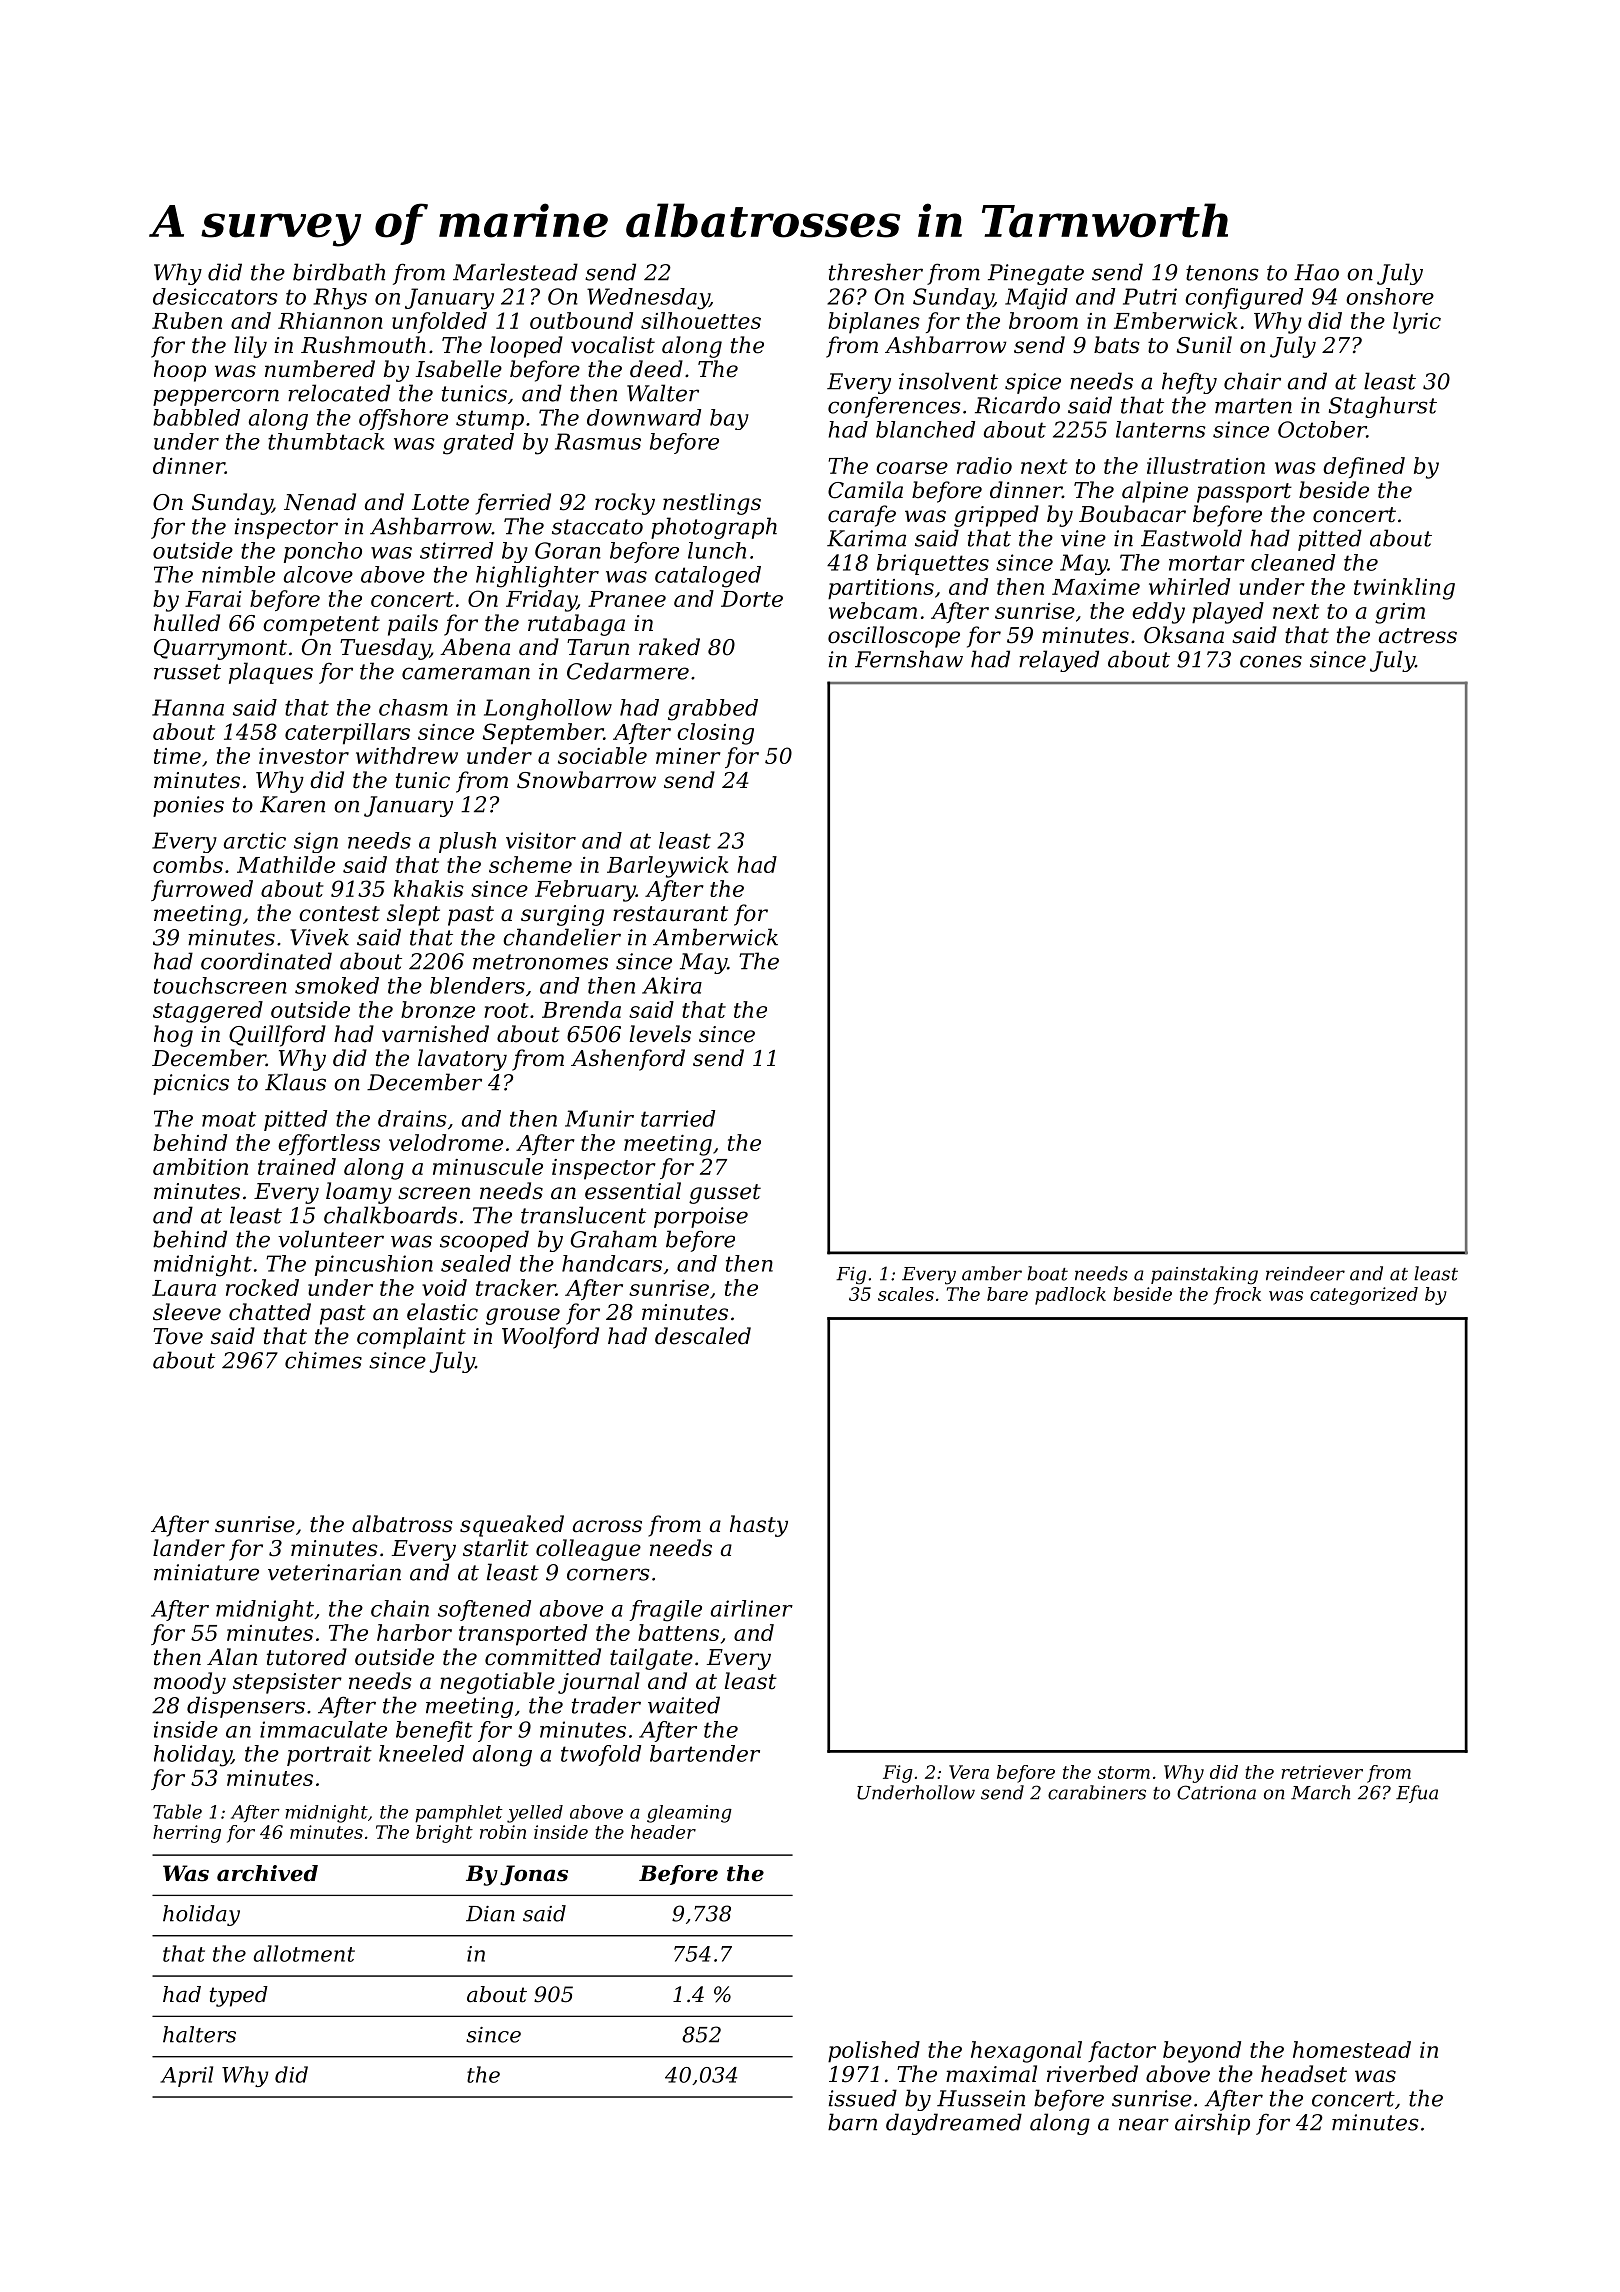 This page has width=1620, height=2292. Describe the element at coordinates (1036, 274) in the page. I see `Pinegate` at that location.
